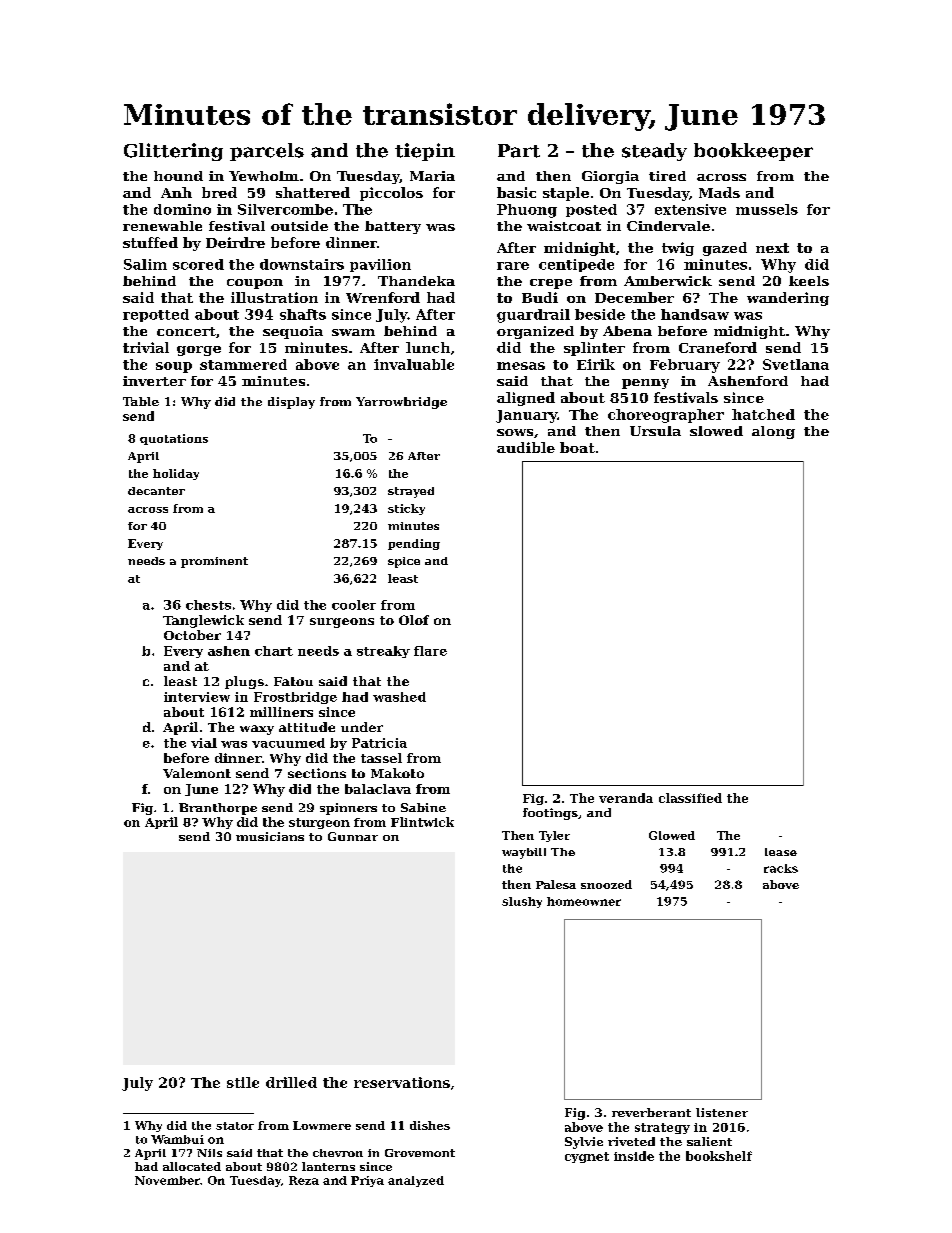 This screenshot has width=952, height=1233. What do you see at coordinates (267, 152) in the screenshot?
I see `parcels` at bounding box center [267, 152].
